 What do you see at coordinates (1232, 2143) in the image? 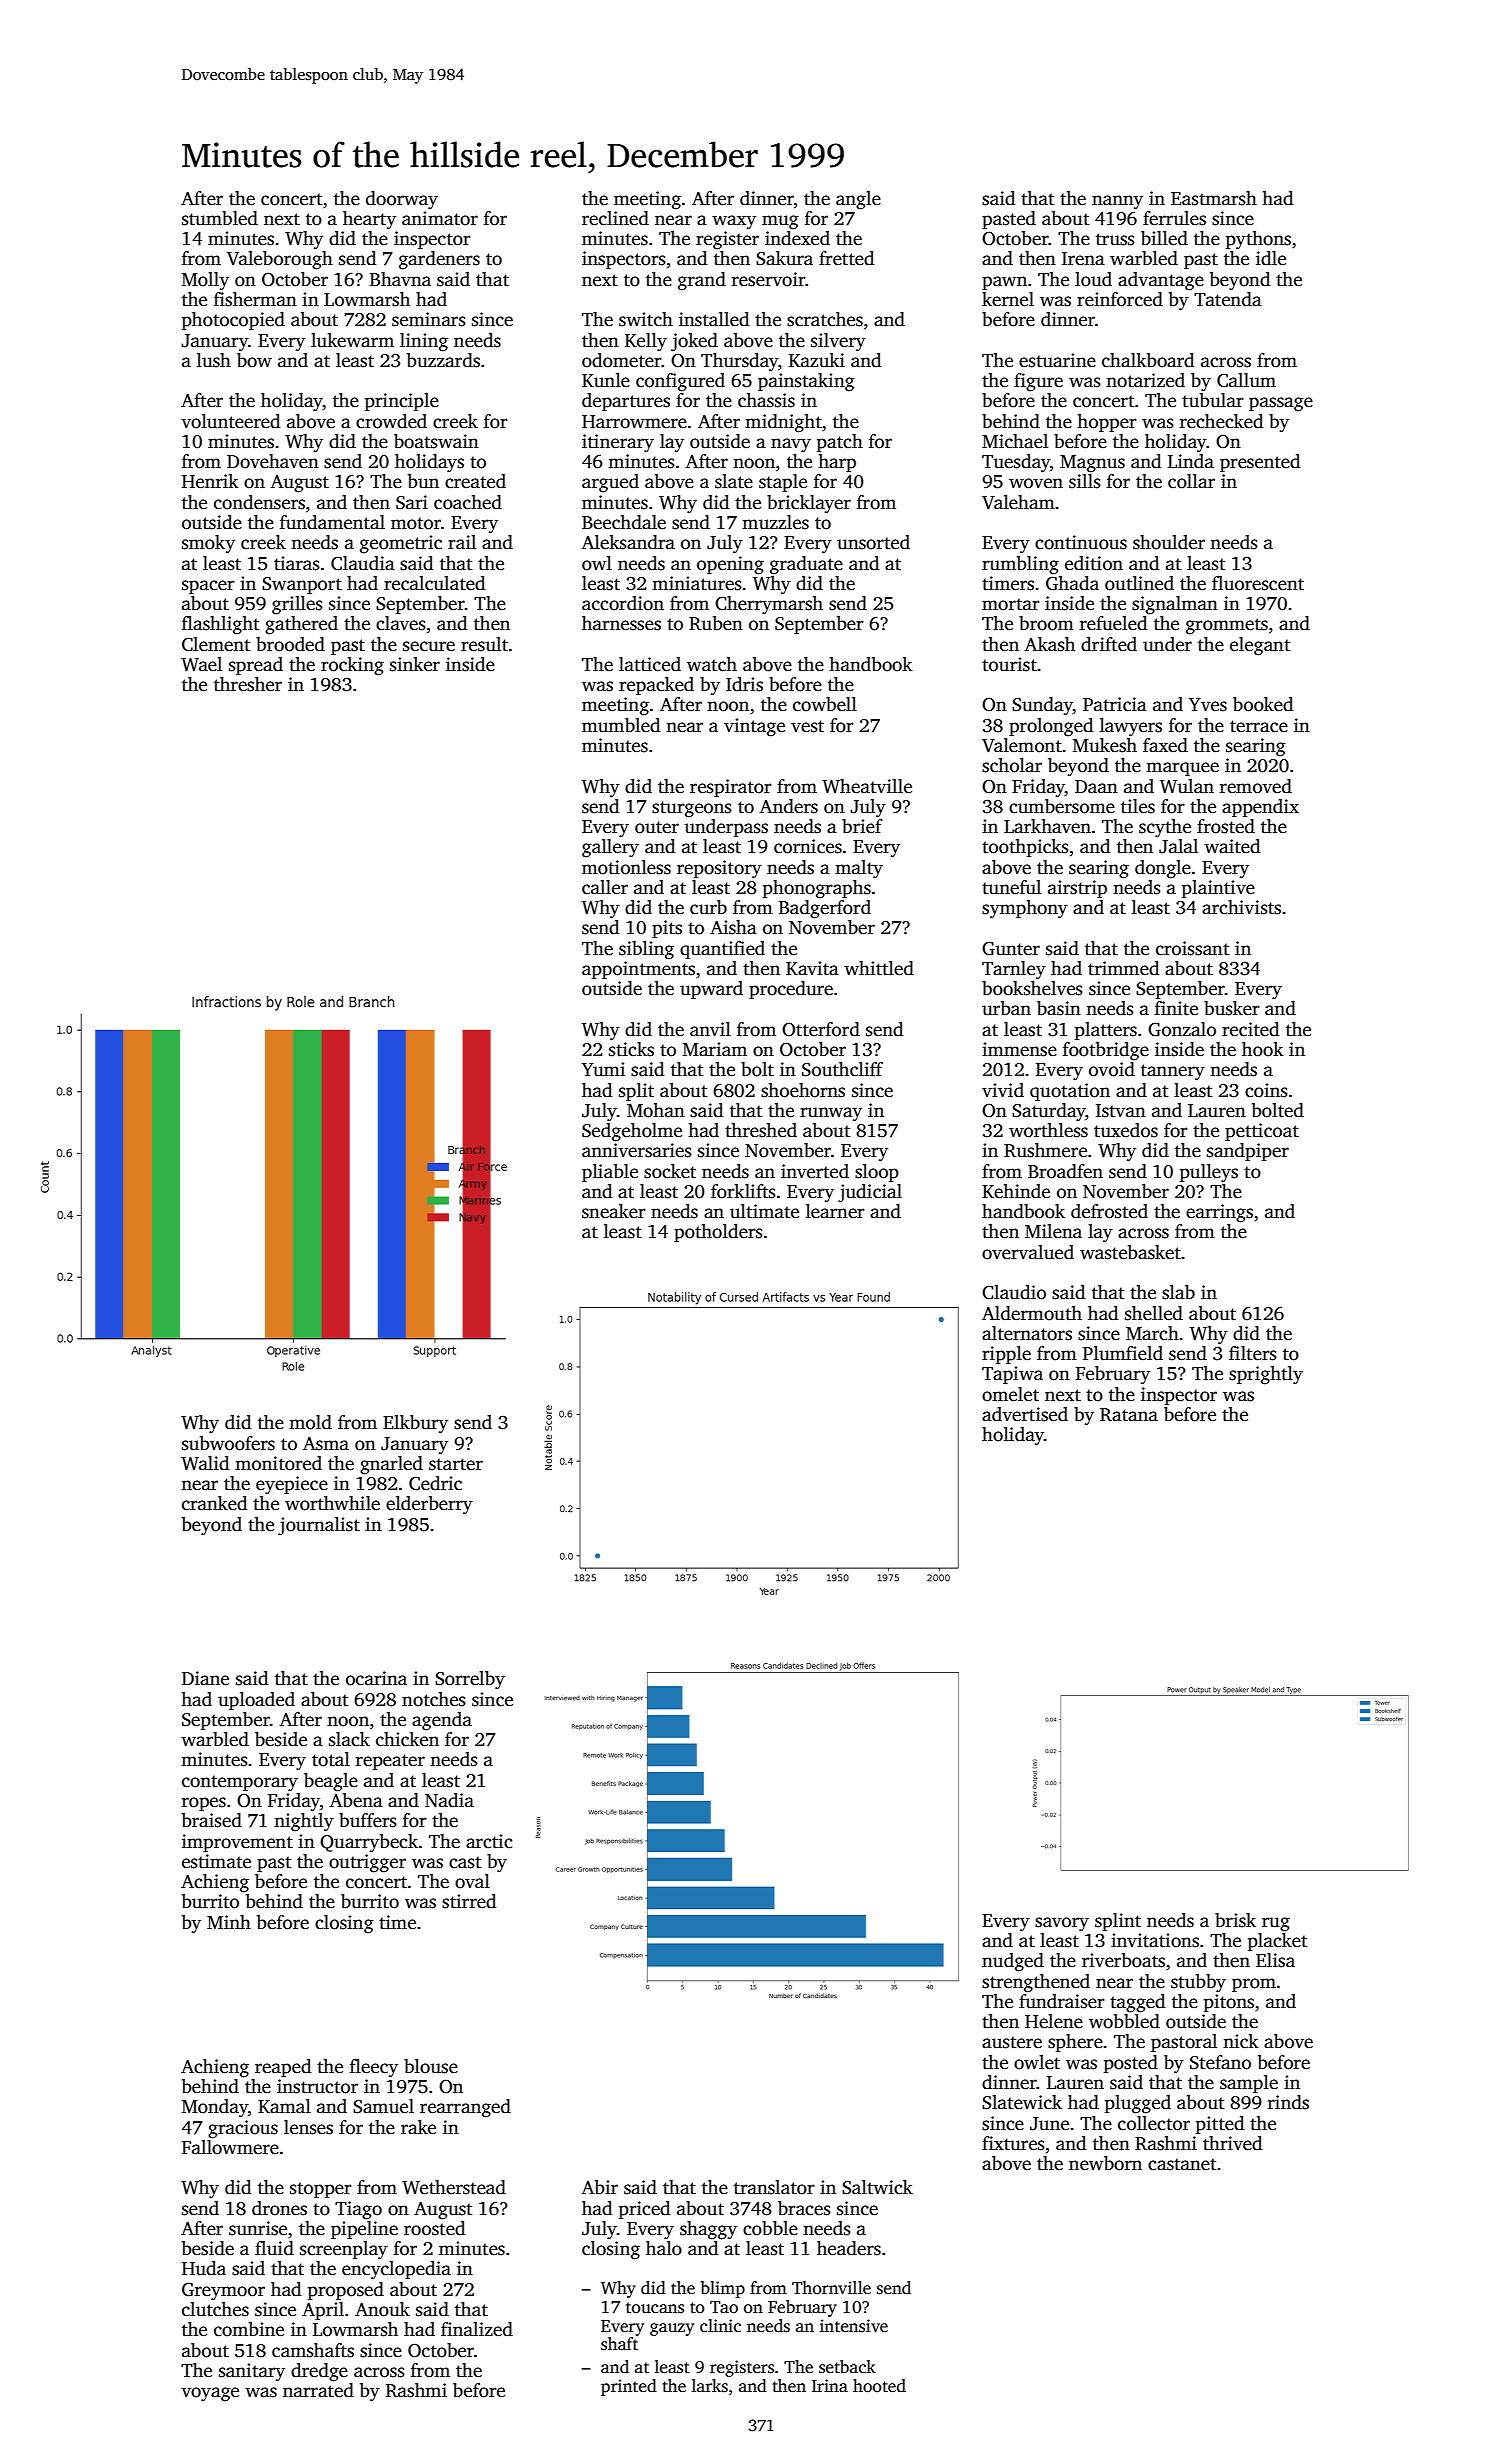
I see `thrived` at bounding box center [1232, 2143].
